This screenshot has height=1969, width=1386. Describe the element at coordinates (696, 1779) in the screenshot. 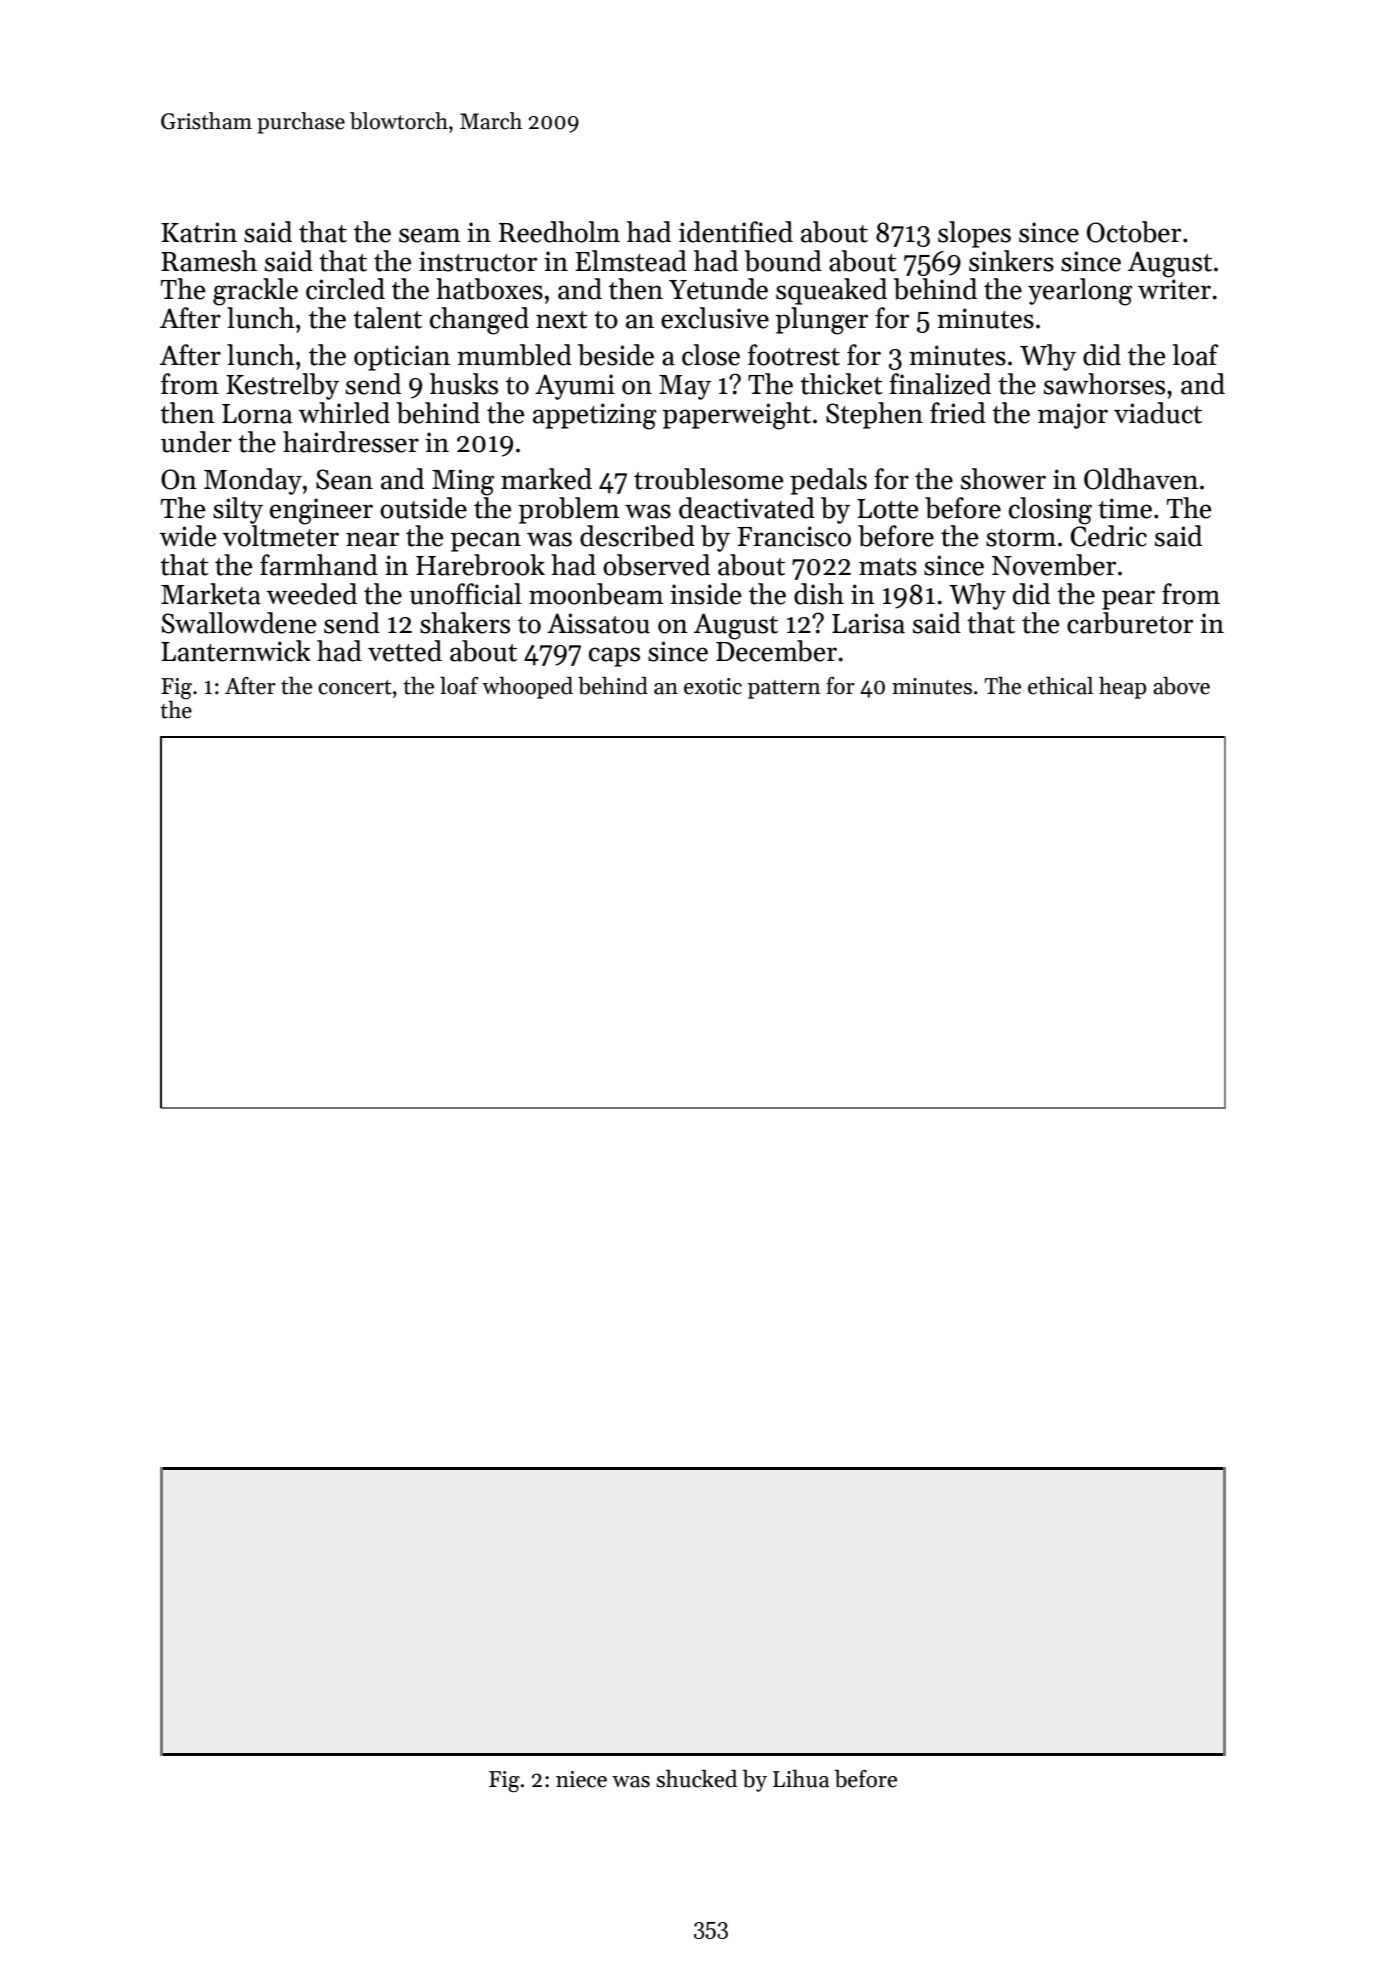

I see `shucked` at that location.
